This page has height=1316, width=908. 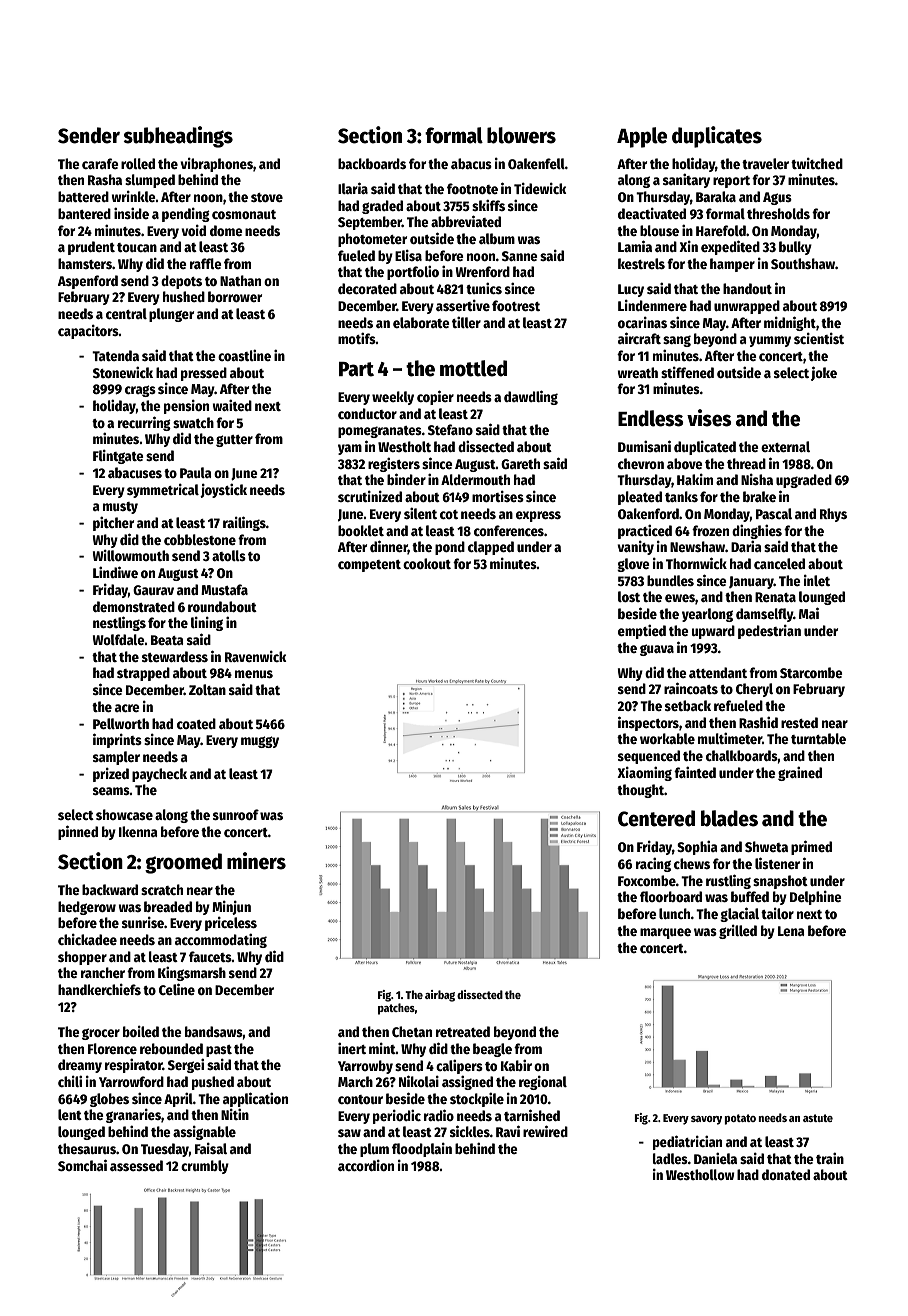 What do you see at coordinates (817, 163) in the page?
I see `twitched` at bounding box center [817, 163].
